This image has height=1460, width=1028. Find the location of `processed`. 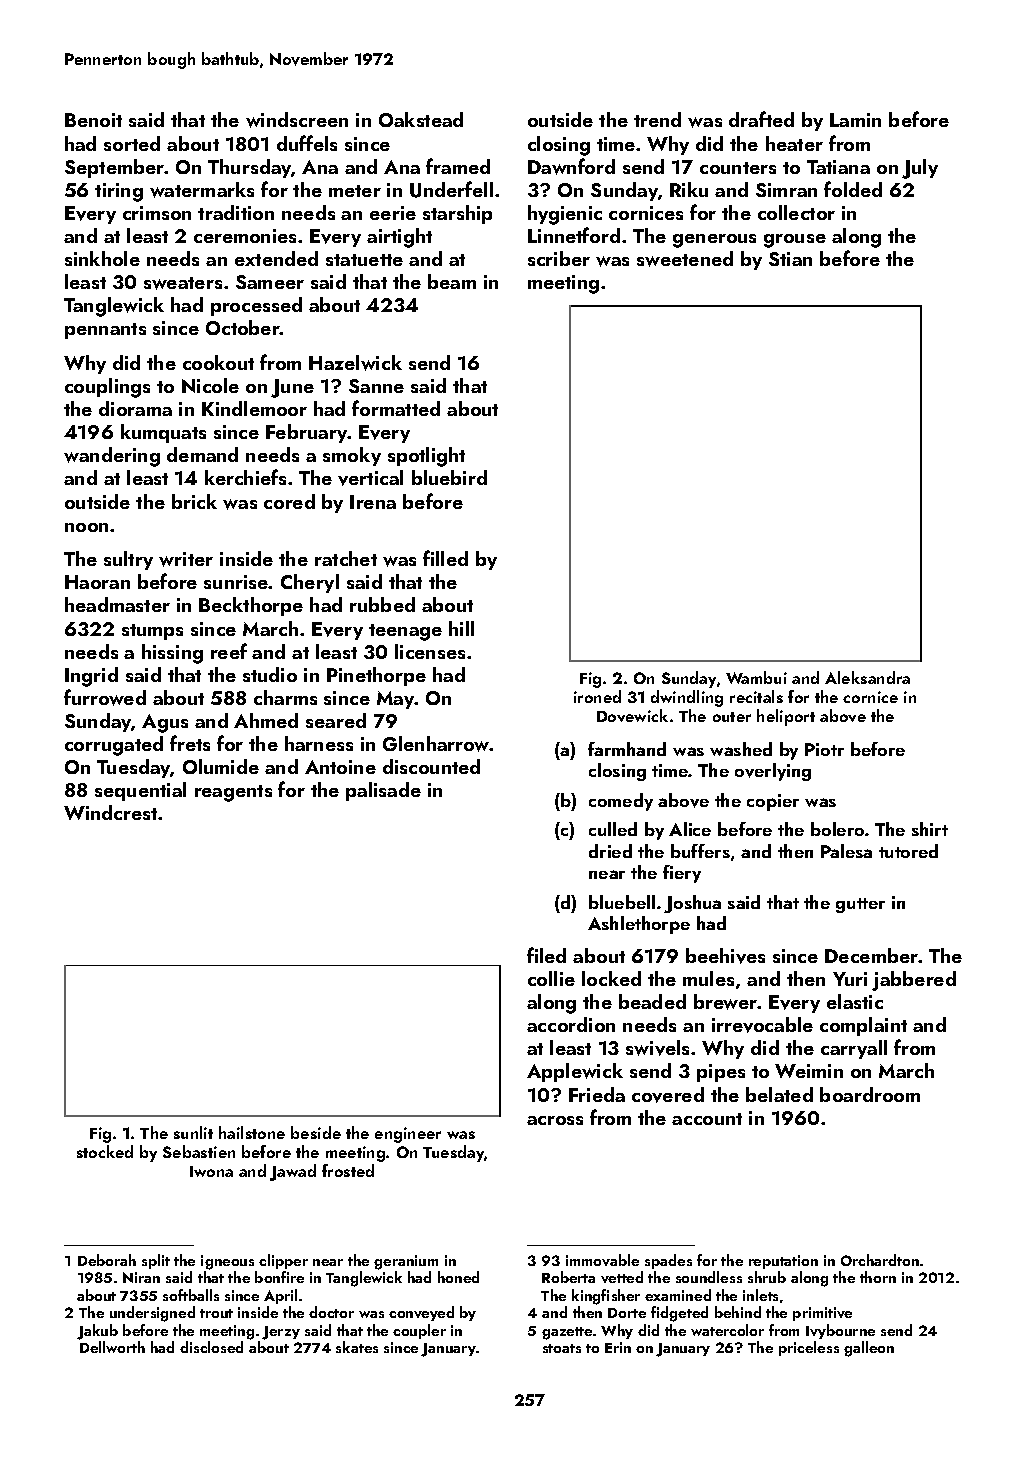

processed is located at coordinates (256, 306).
